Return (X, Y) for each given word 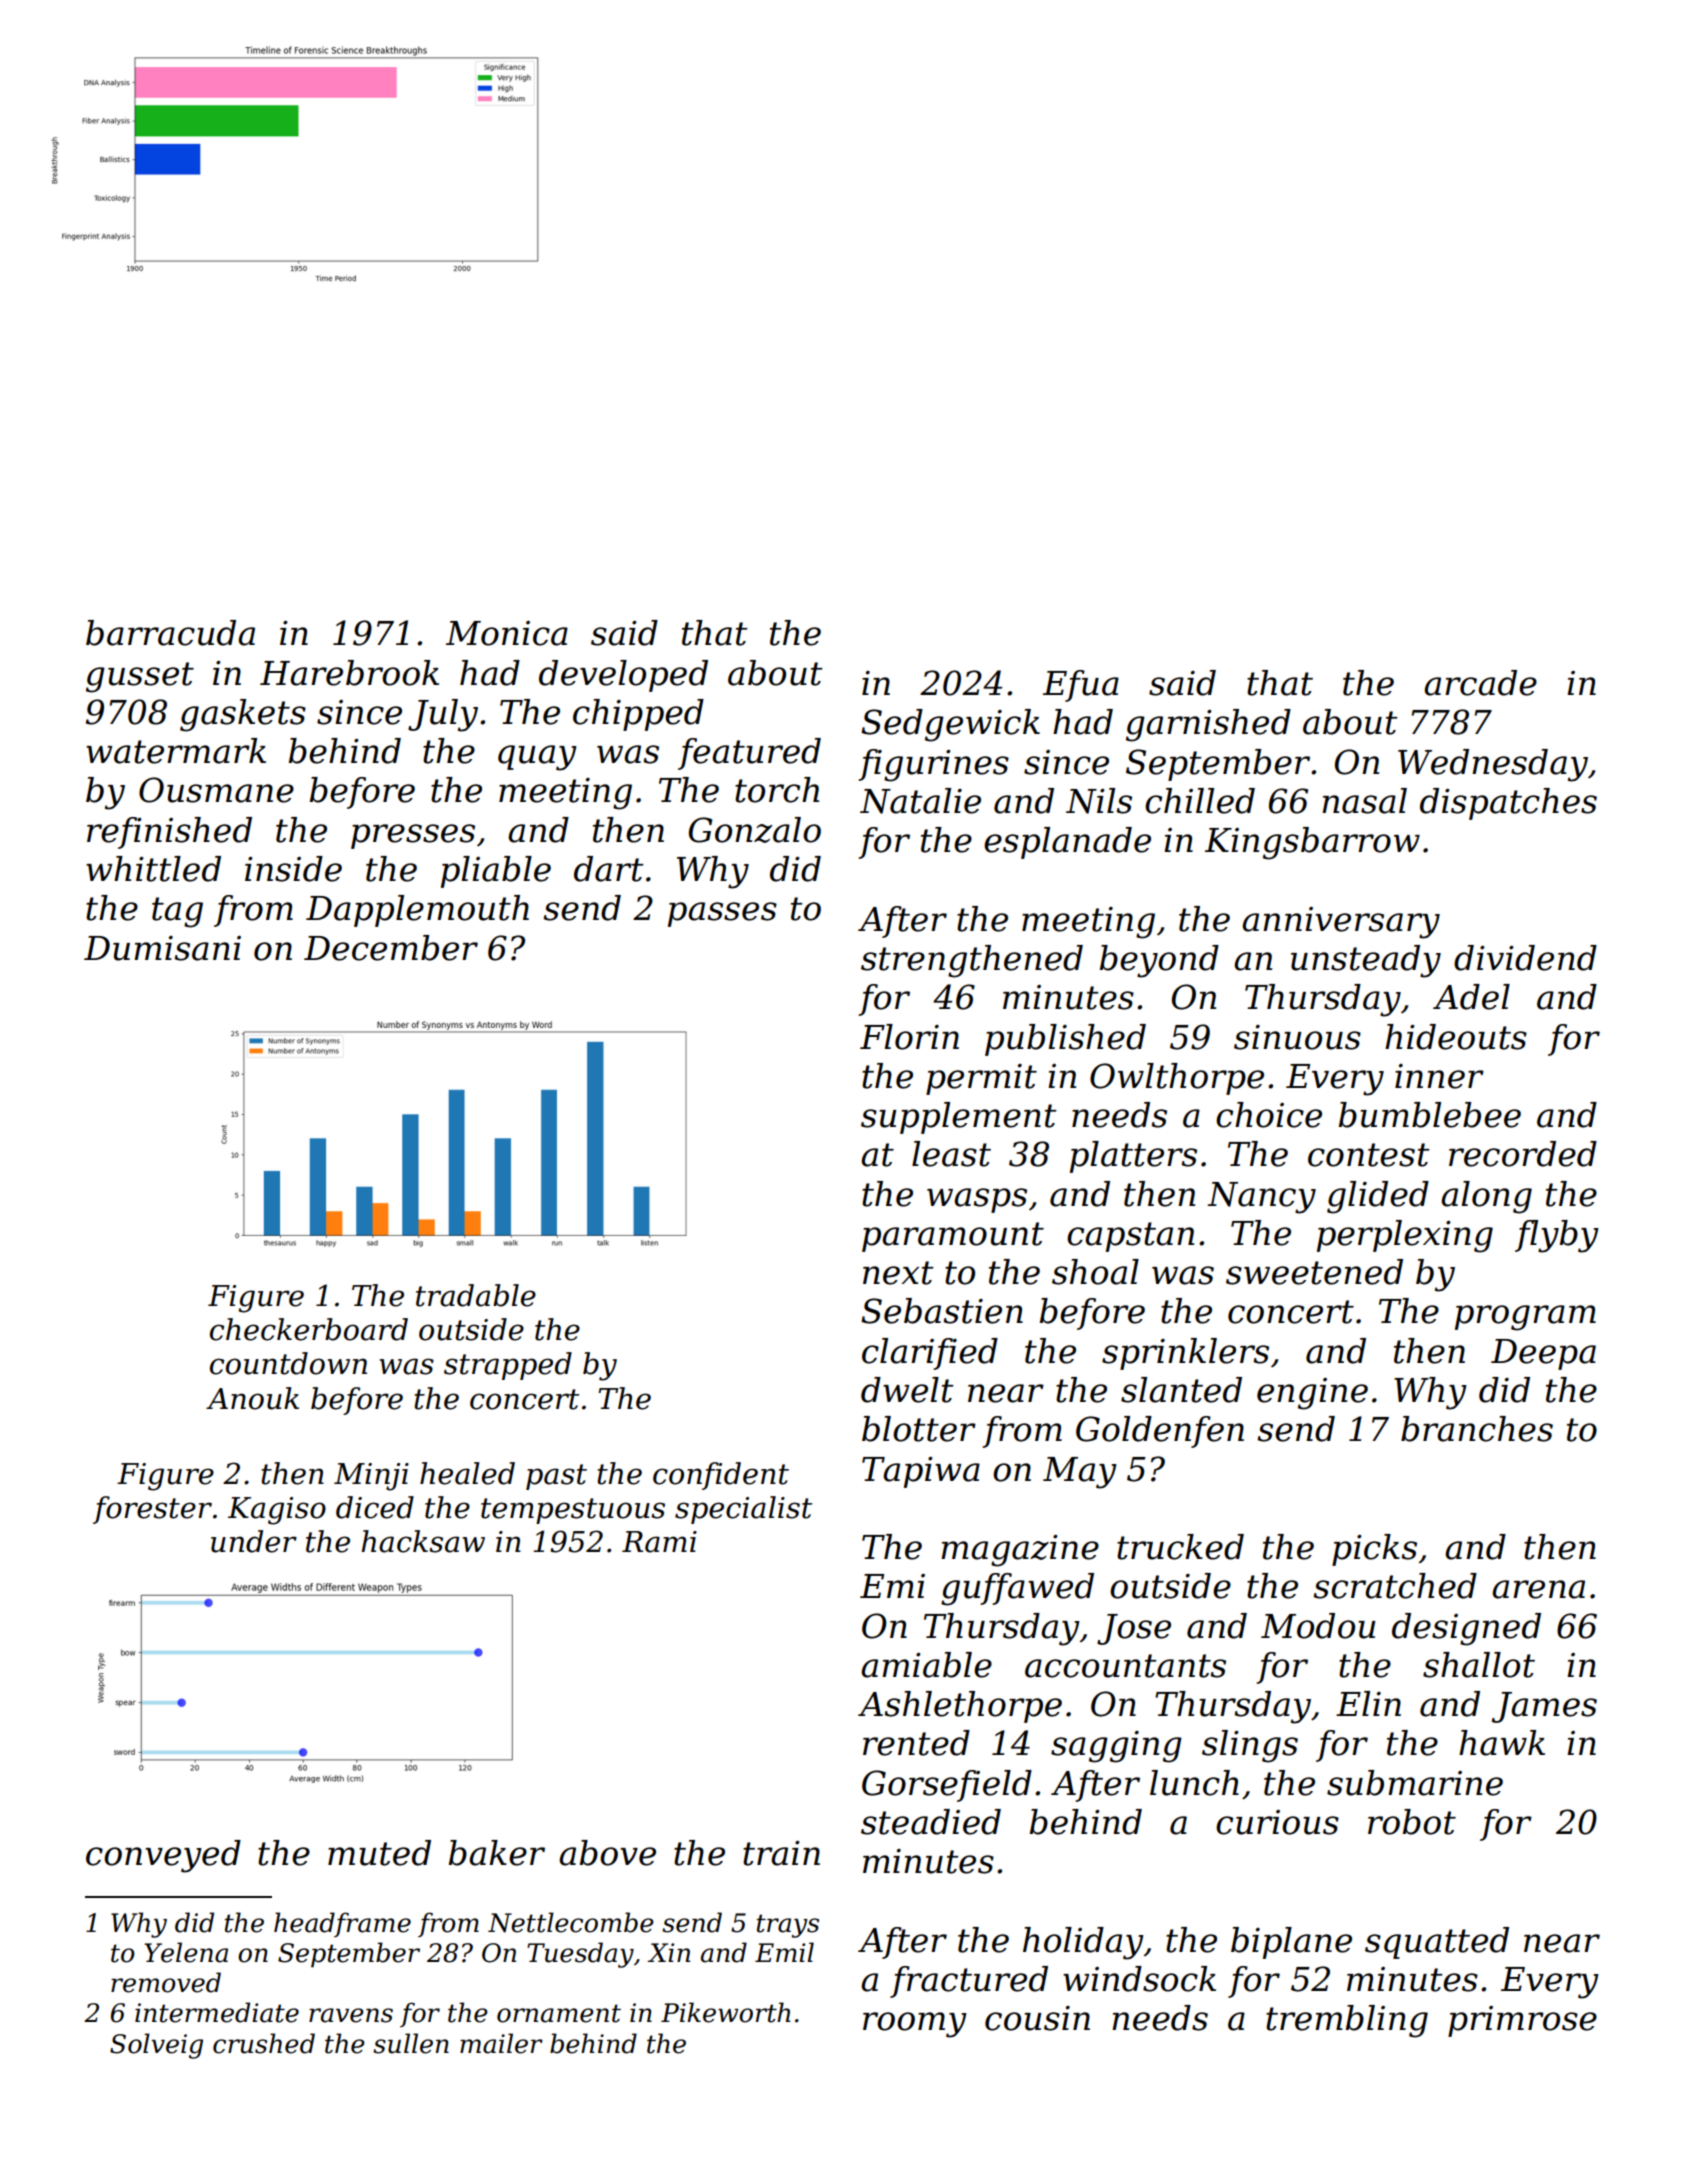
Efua (1081, 686)
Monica (507, 633)
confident (721, 1476)
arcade (1480, 683)
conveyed (163, 1856)
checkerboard (309, 1329)
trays (788, 1926)
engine (1312, 1394)
